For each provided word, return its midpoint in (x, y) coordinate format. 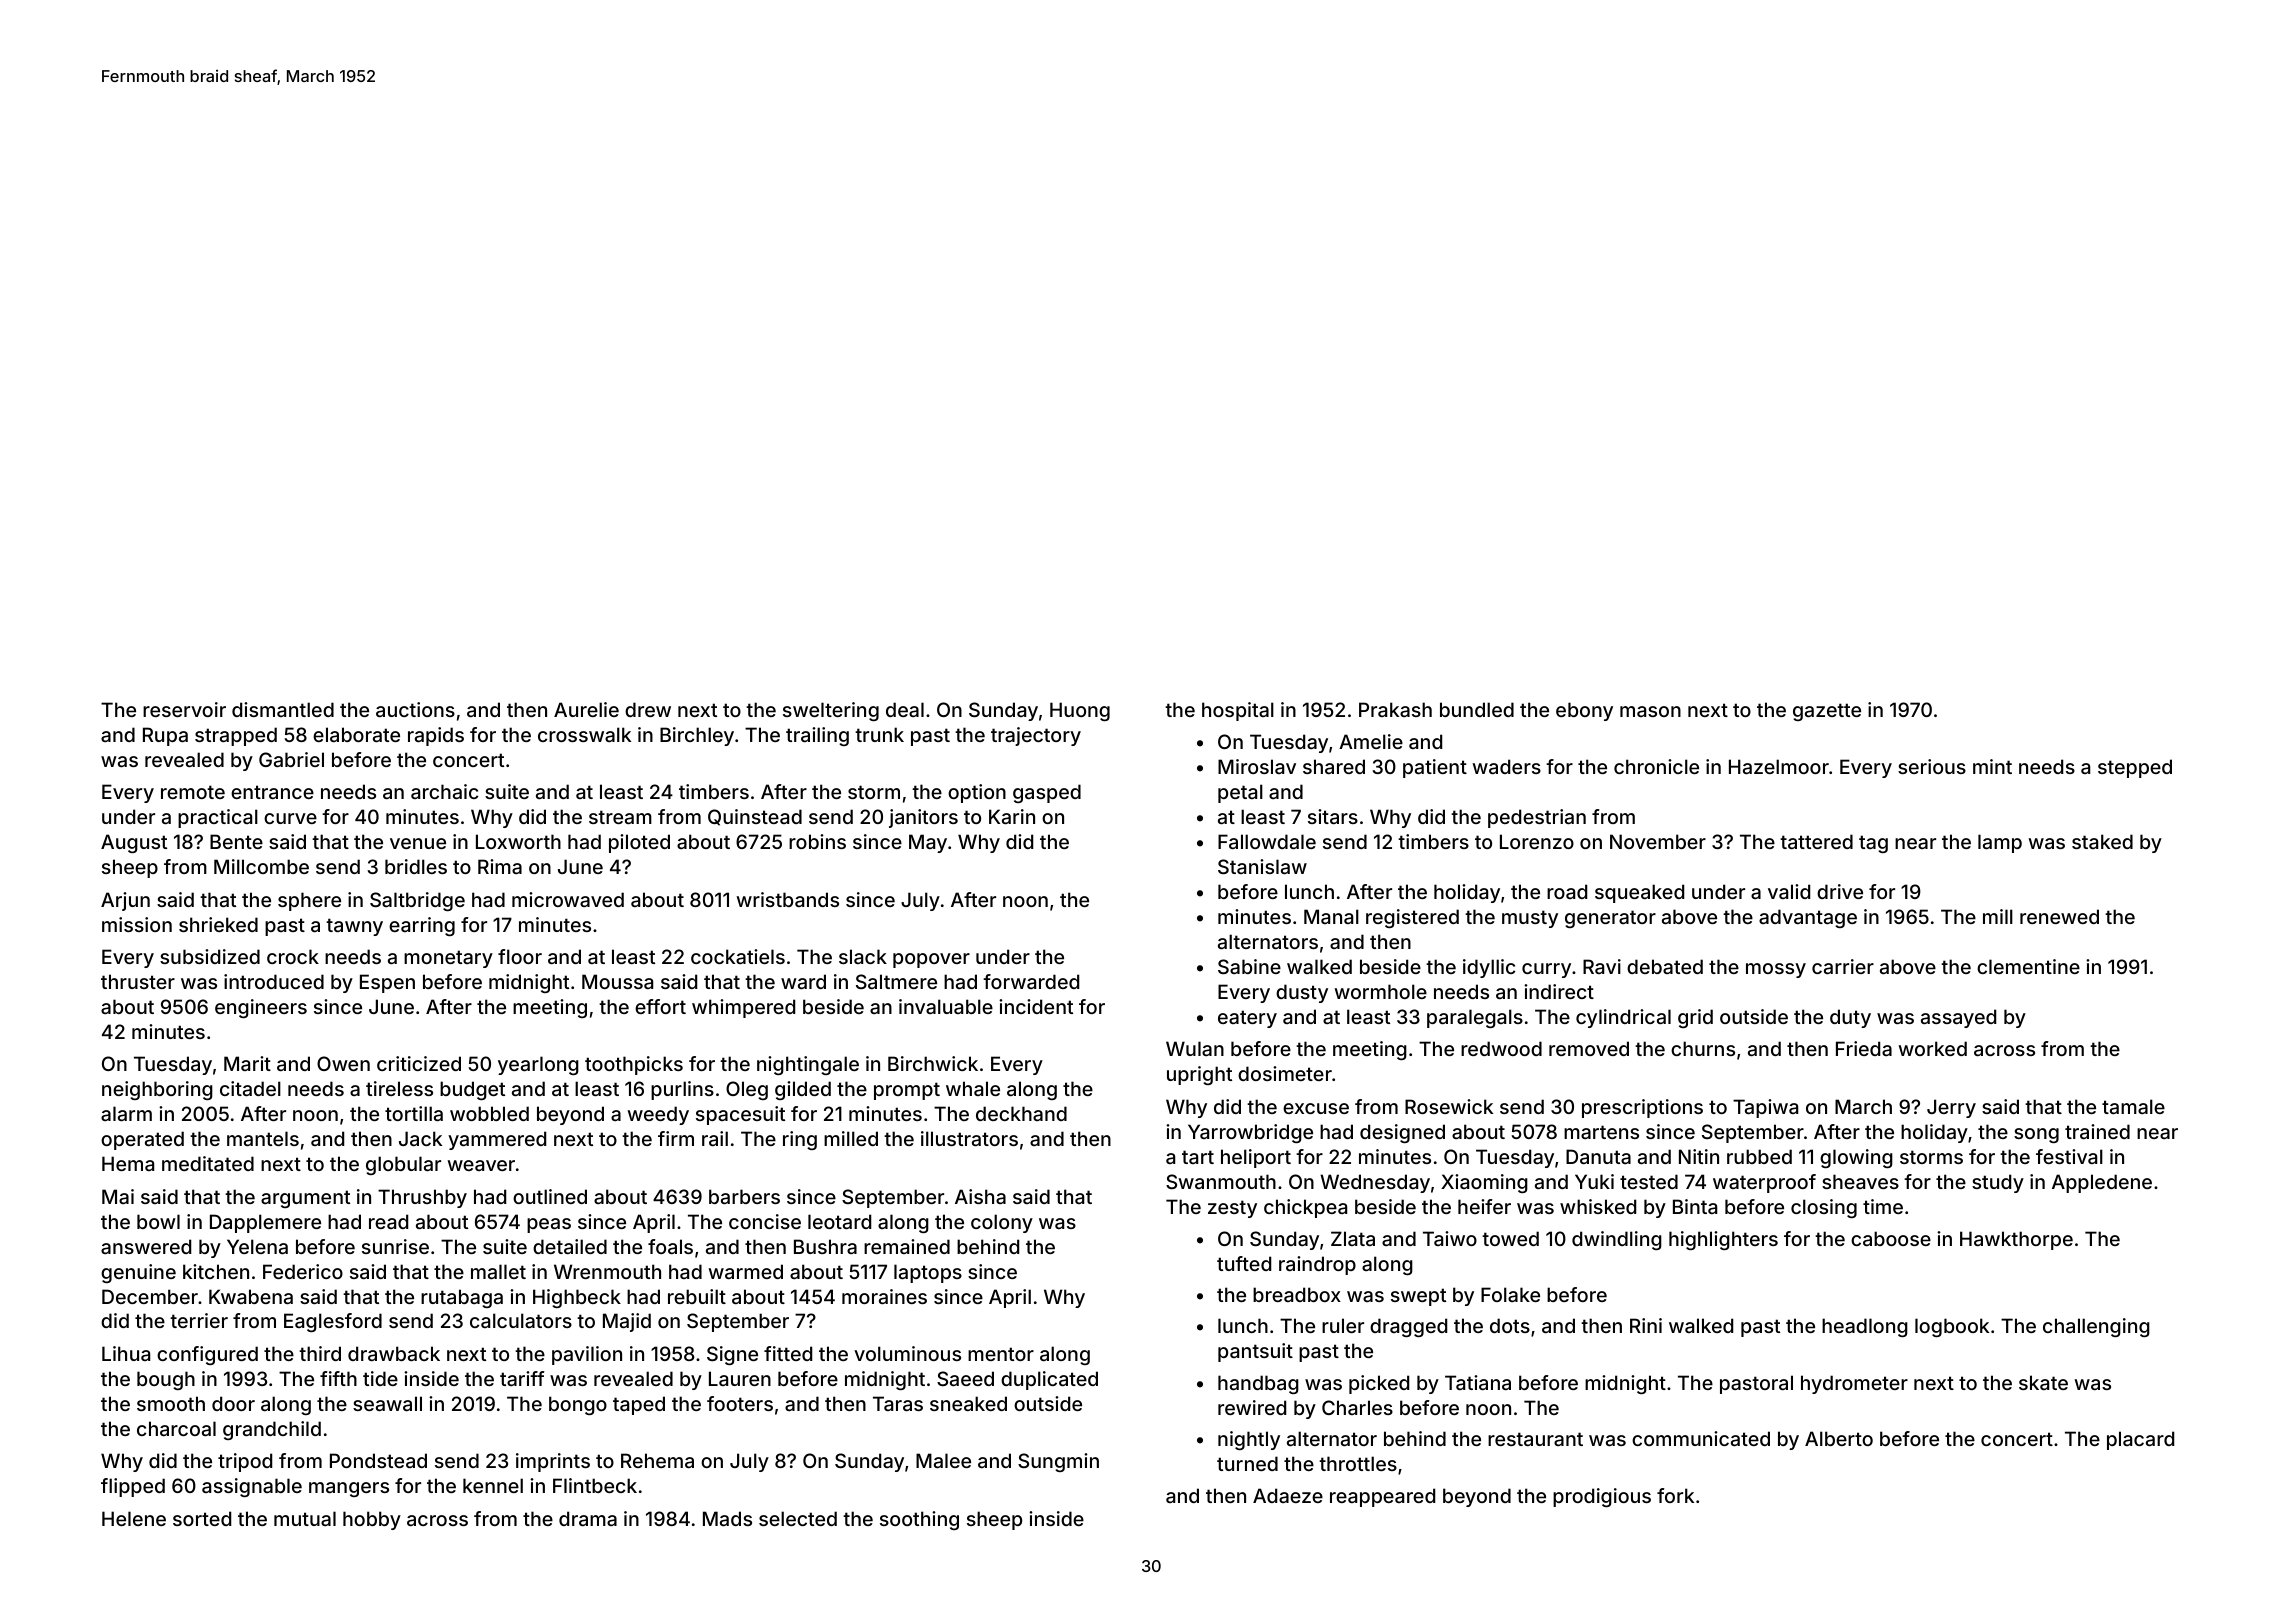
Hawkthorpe (2016, 1240)
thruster (138, 981)
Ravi (1602, 966)
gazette (1827, 712)
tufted (1244, 1263)
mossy (1776, 970)
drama (588, 1518)
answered (146, 1246)
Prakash (1395, 709)
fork (1675, 1495)
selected (798, 1518)
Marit (247, 1063)
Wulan (1195, 1048)
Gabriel (291, 759)
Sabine (1249, 966)
